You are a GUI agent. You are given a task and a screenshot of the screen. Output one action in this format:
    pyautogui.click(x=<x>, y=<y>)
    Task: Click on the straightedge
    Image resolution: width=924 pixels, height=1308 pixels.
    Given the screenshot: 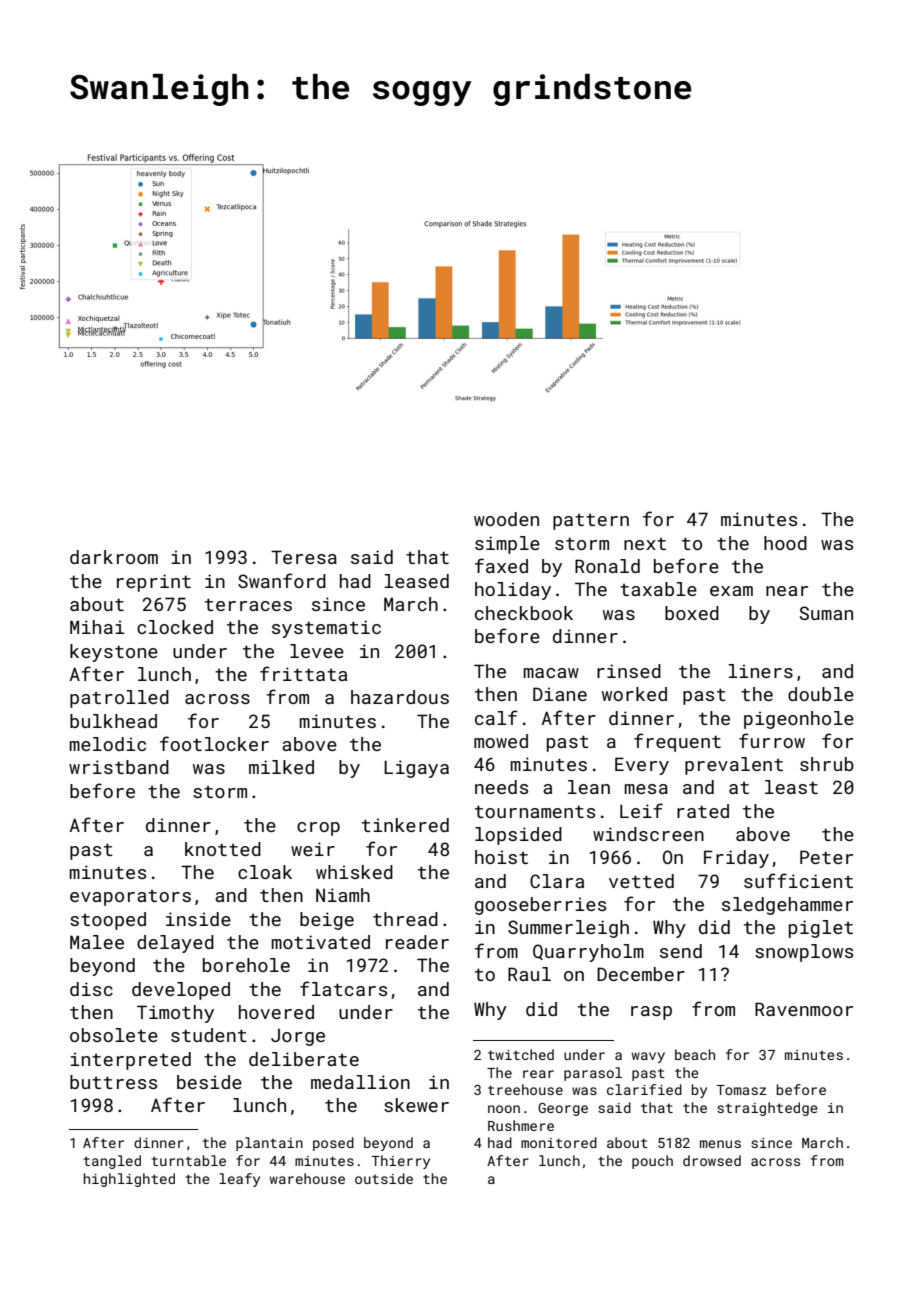 What is the action you would take?
    pyautogui.click(x=767, y=1109)
